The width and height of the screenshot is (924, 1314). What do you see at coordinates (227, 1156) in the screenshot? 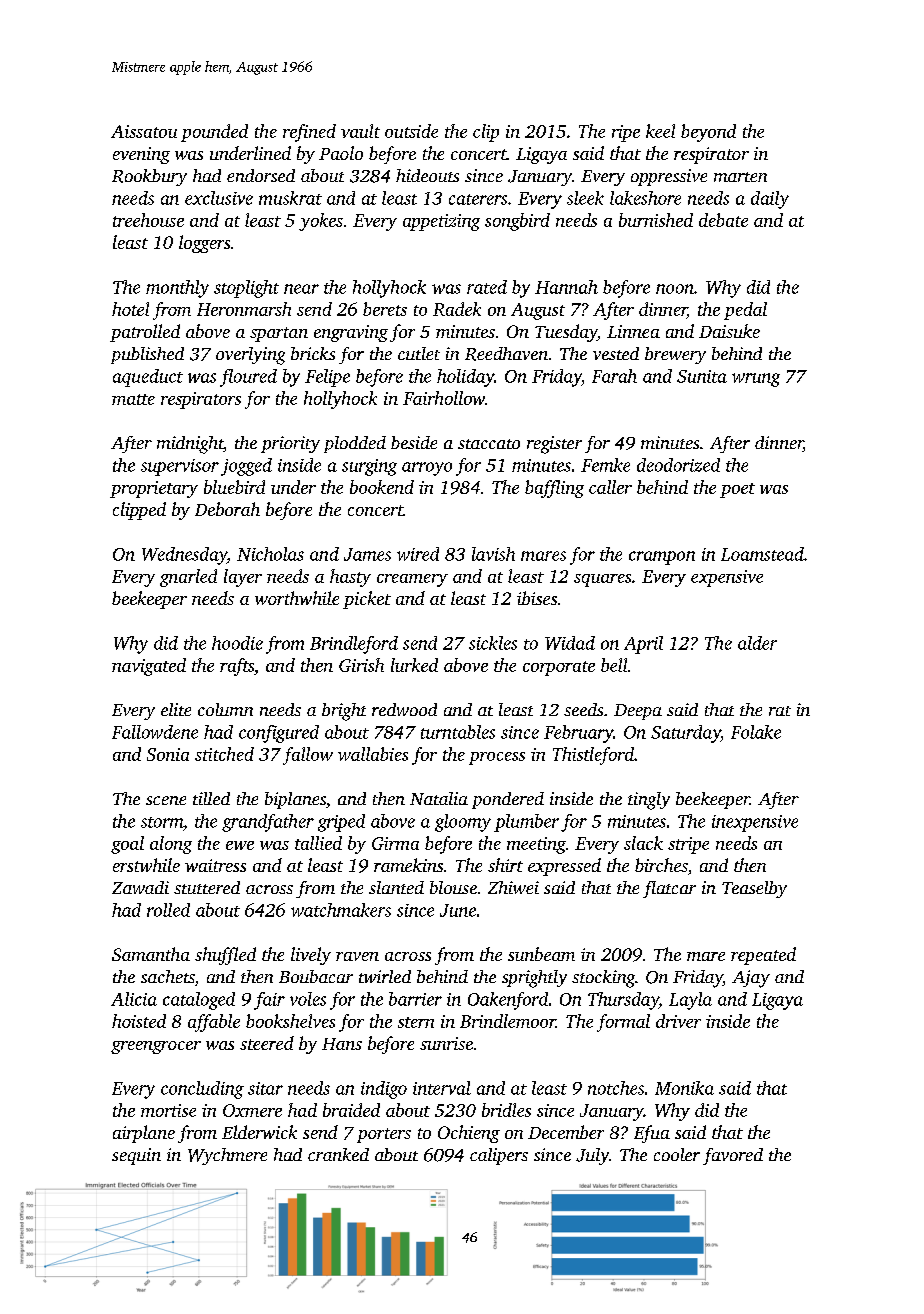
I see `Wychmere` at bounding box center [227, 1156].
